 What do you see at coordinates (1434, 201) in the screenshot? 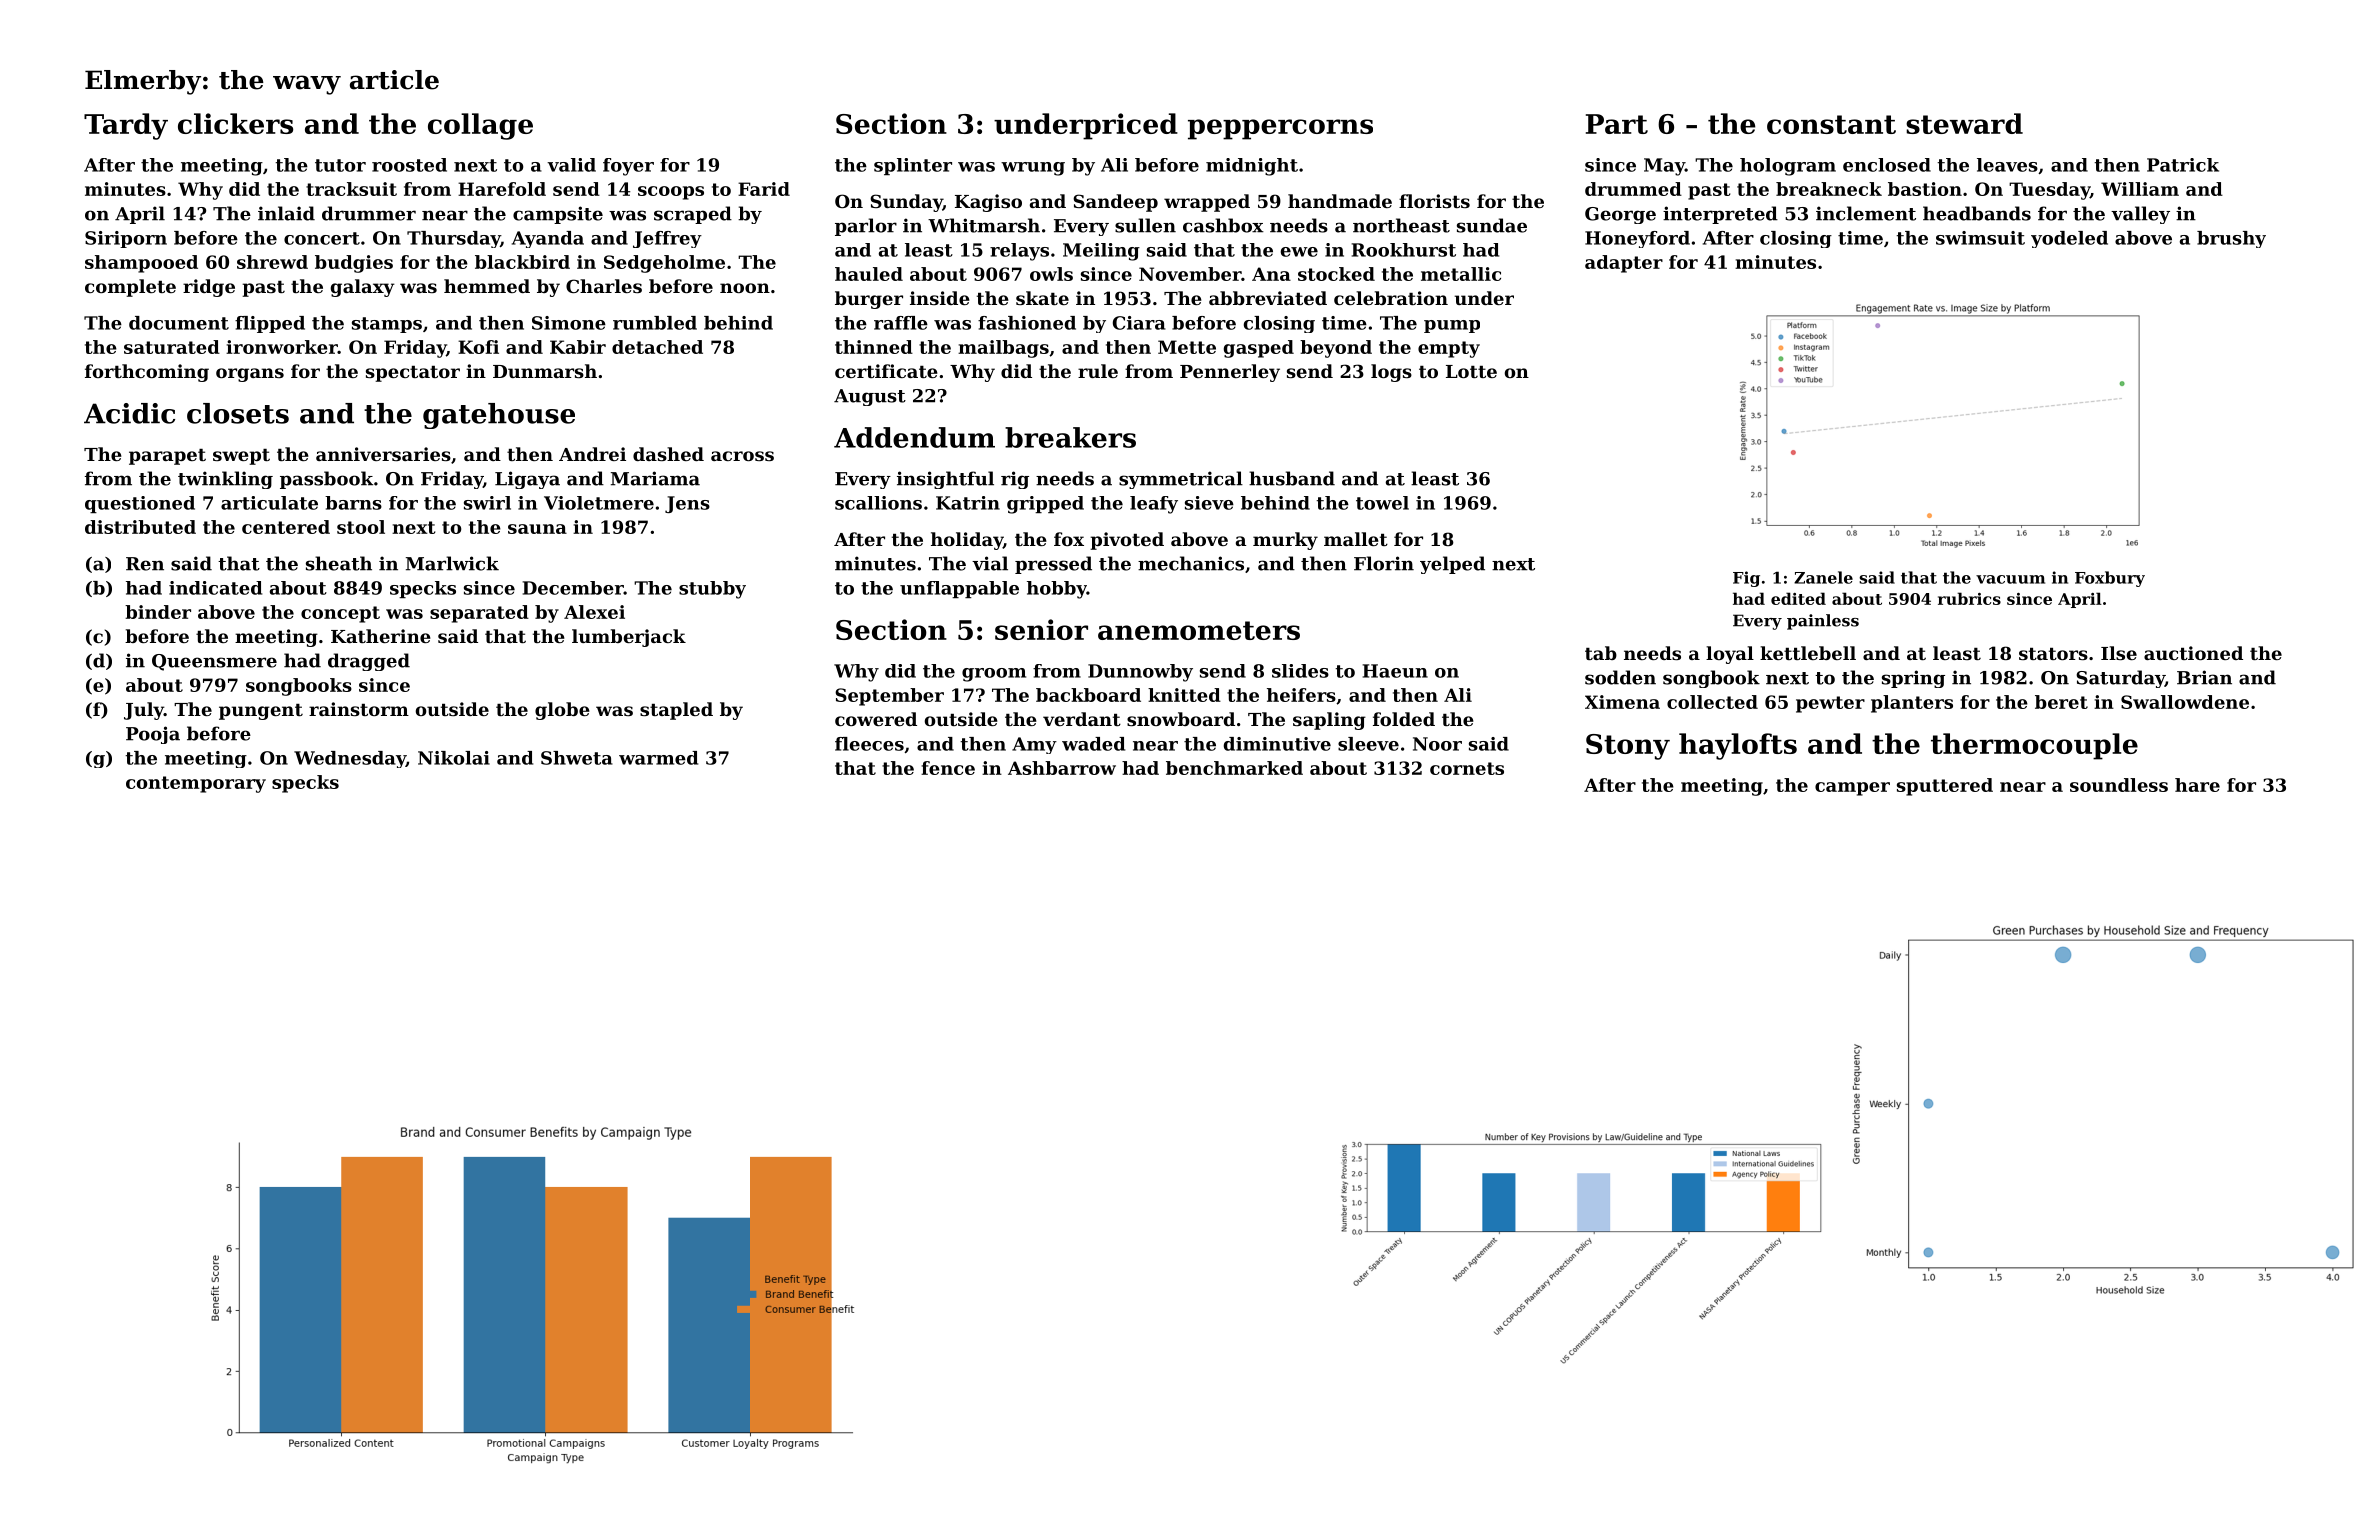
I see `florists` at bounding box center [1434, 201].
